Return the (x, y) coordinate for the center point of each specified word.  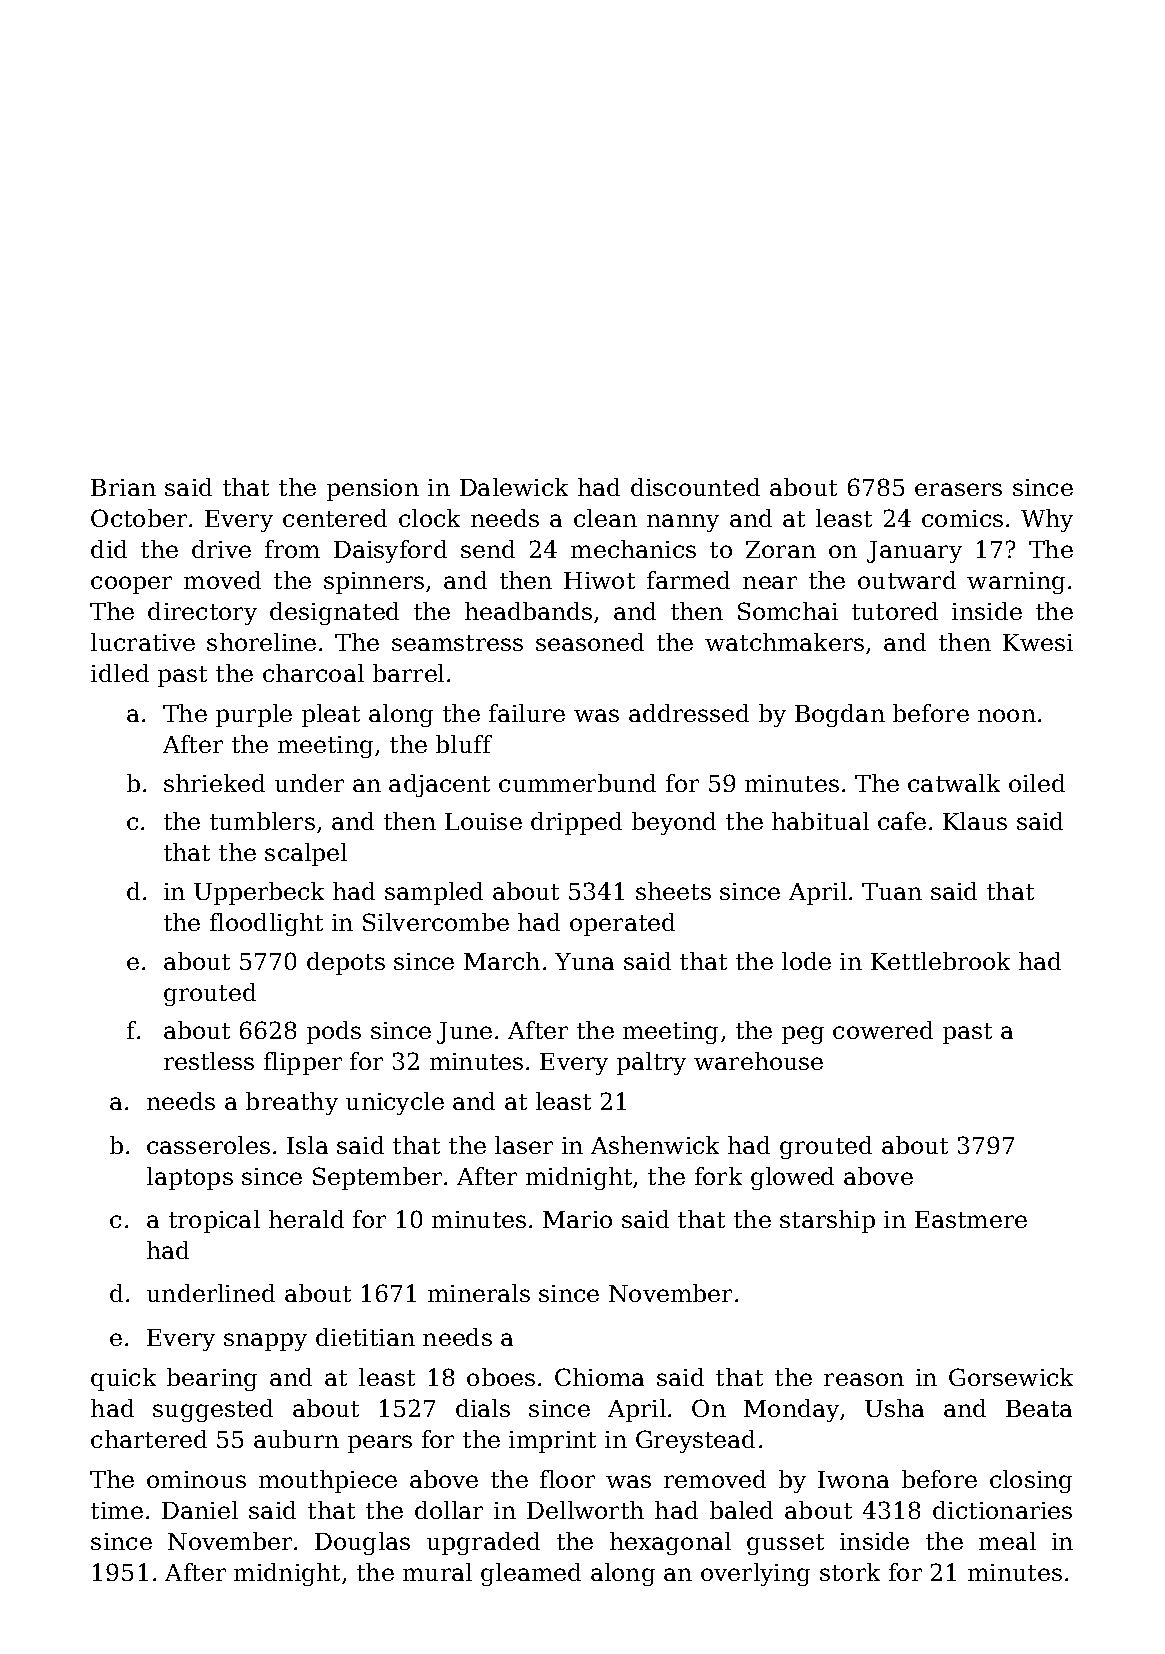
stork (850, 1572)
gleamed (531, 1574)
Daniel (200, 1510)
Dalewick (514, 487)
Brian (123, 487)
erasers (958, 489)
